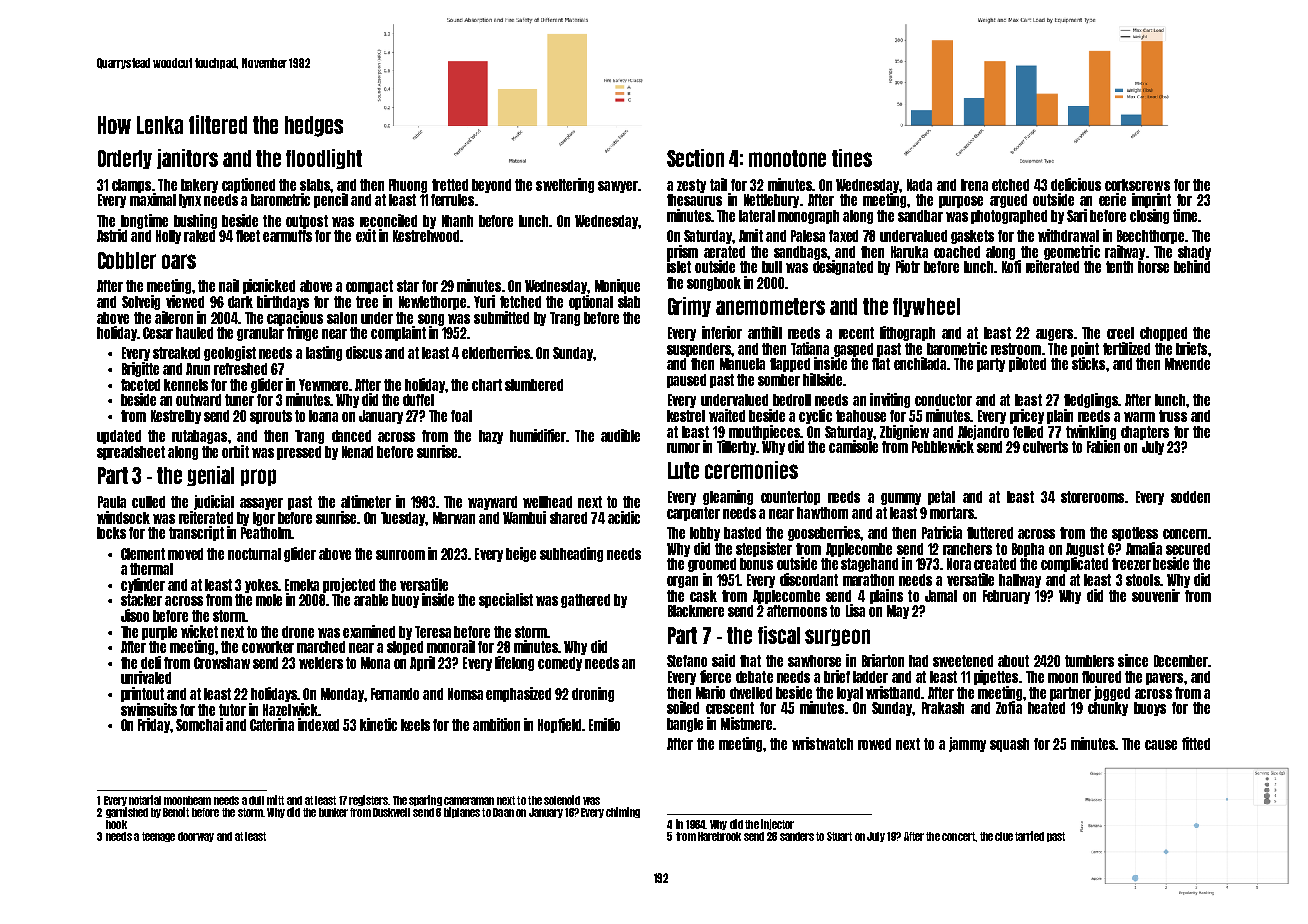 This image has width=1308, height=924. Describe the element at coordinates (514, 663) in the image. I see `lifelong` at that location.
